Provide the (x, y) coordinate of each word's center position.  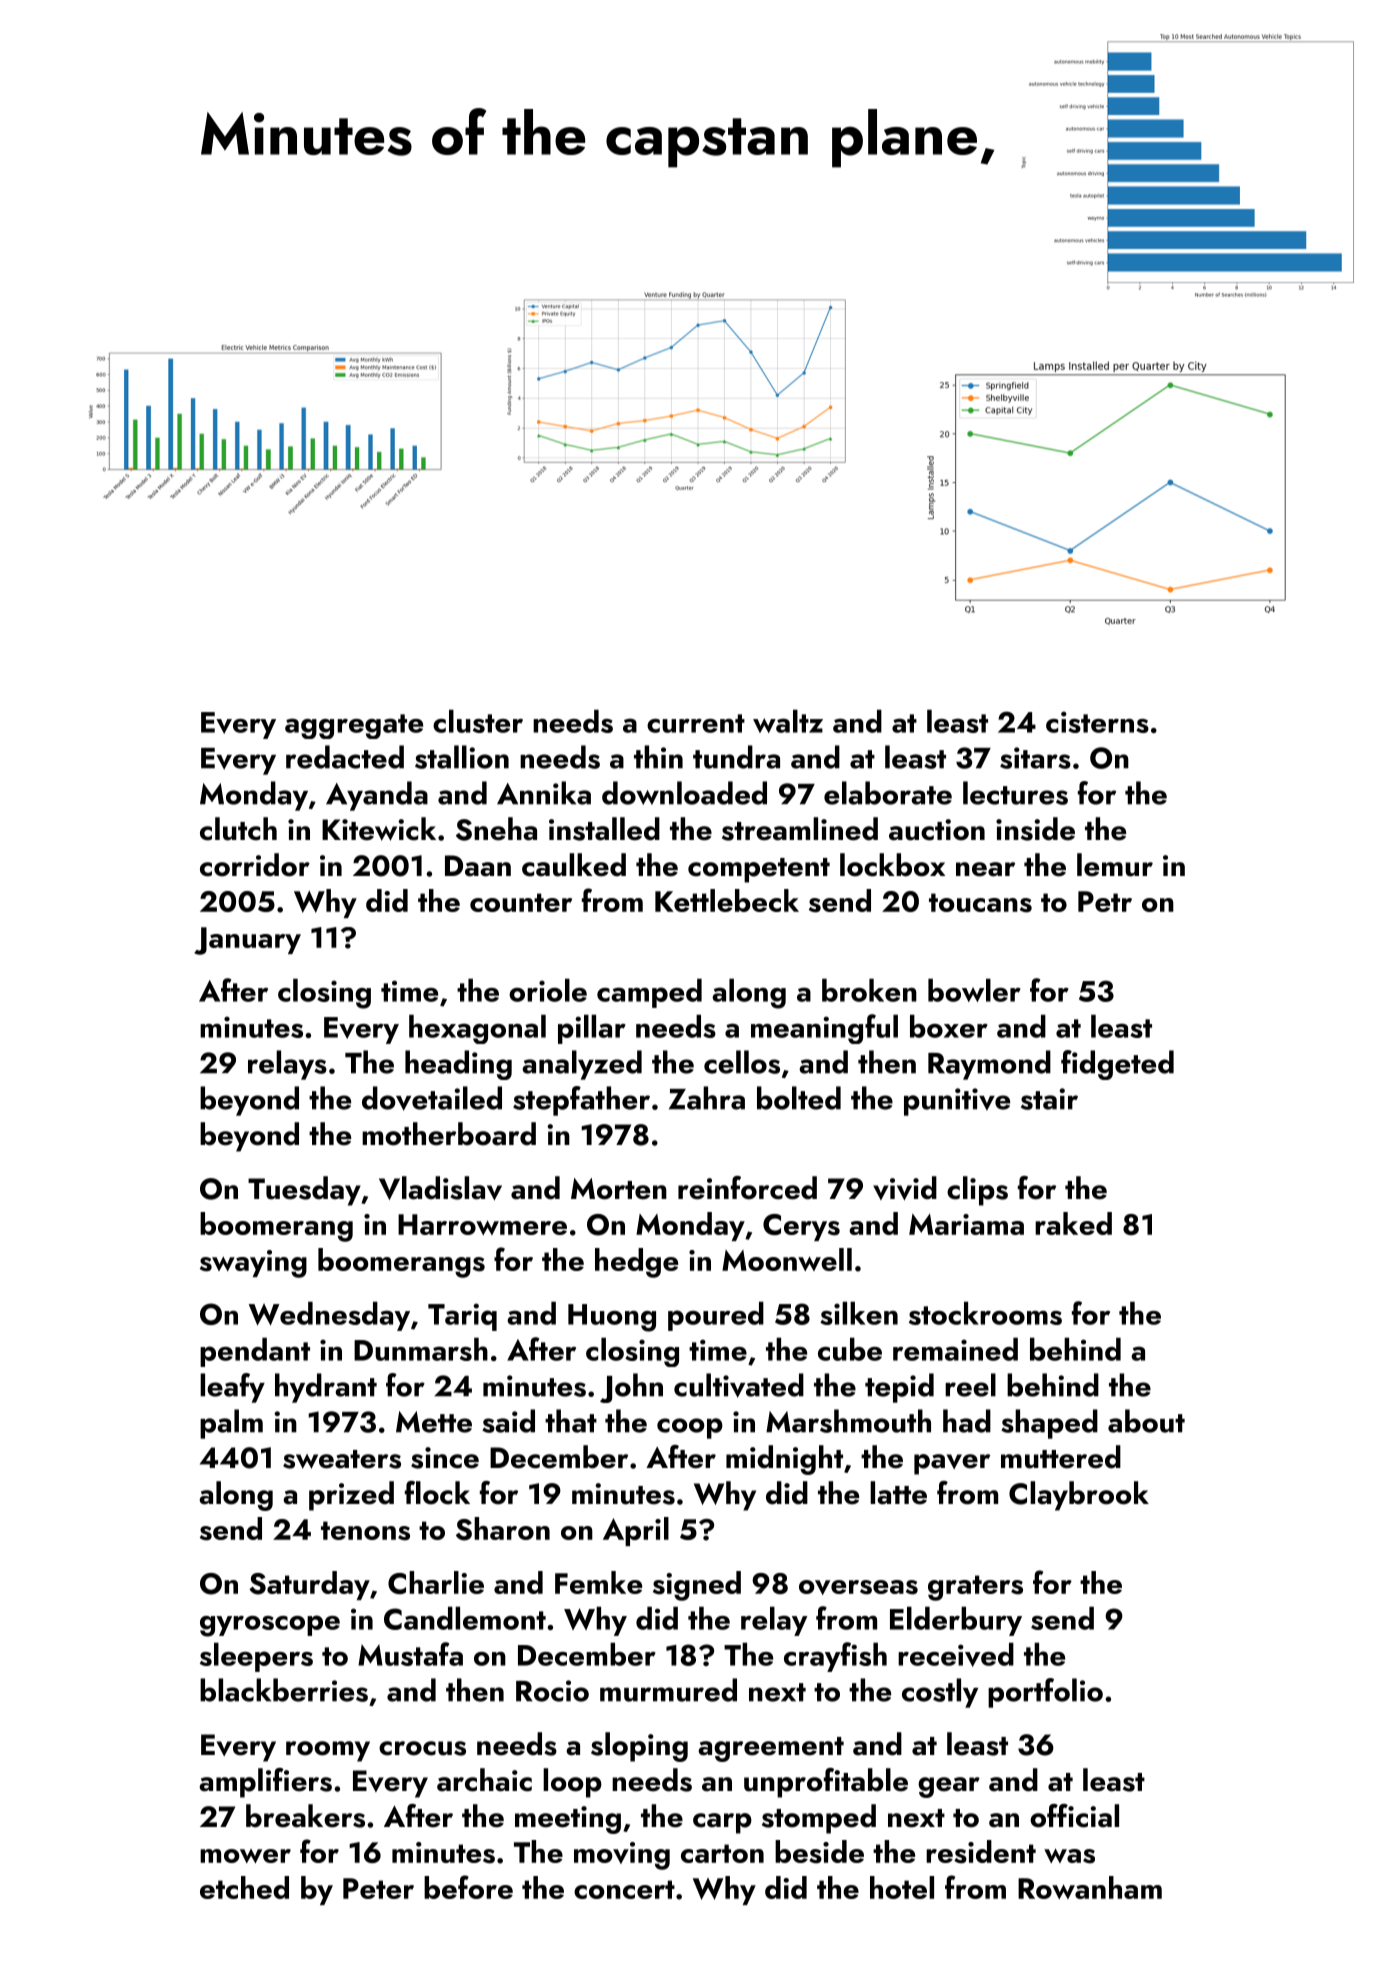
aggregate (354, 726)
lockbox (892, 865)
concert (624, 1889)
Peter (378, 1888)
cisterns (1097, 722)
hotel (902, 1887)
